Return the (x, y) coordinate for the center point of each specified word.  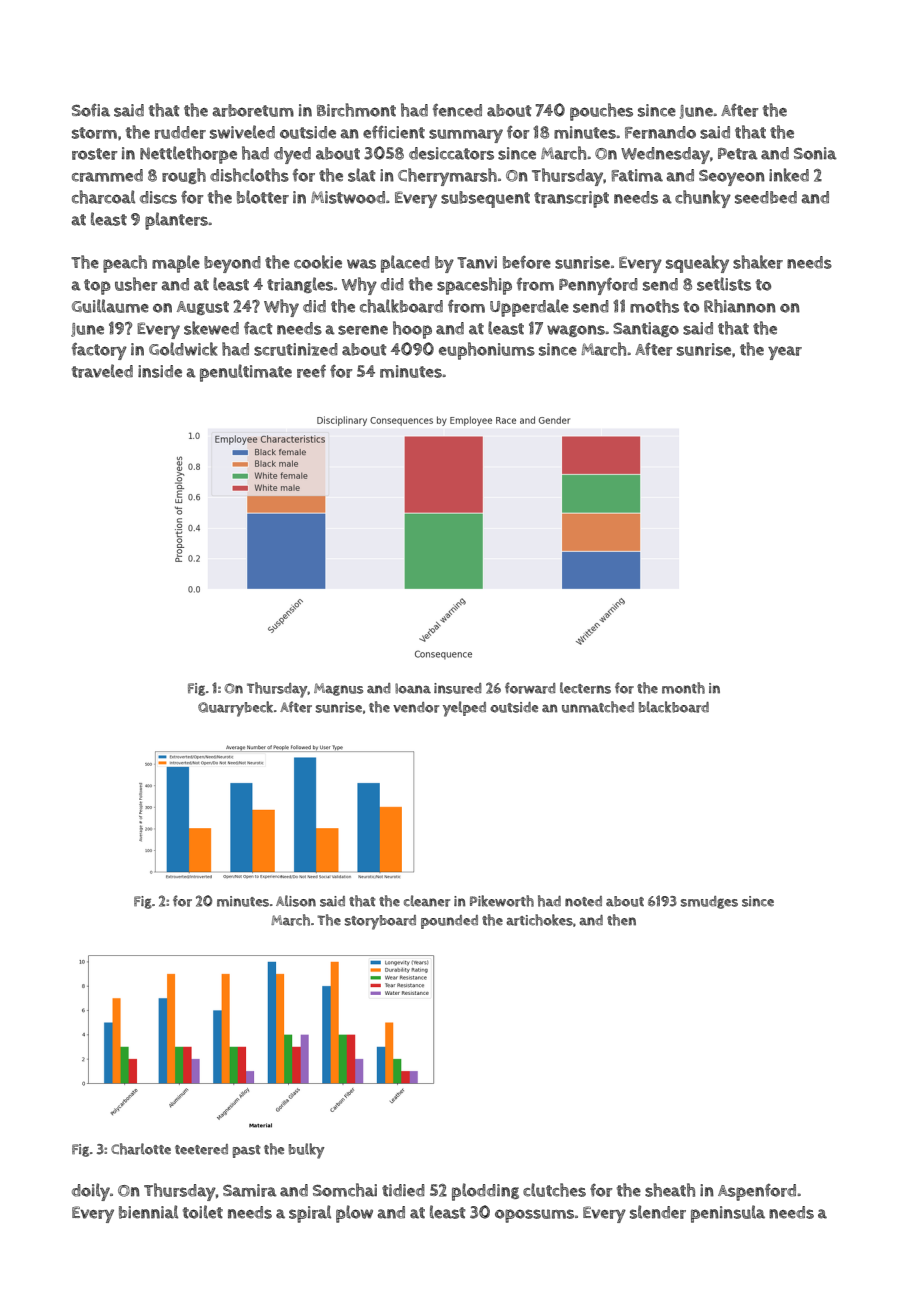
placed (405, 264)
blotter (263, 197)
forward (530, 688)
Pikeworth (502, 901)
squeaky (697, 264)
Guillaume (110, 306)
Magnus (338, 689)
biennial (148, 1212)
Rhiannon (740, 306)
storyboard (380, 922)
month (683, 688)
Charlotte (141, 1149)
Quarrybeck (235, 709)
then (621, 920)
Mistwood (348, 197)
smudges (709, 902)
